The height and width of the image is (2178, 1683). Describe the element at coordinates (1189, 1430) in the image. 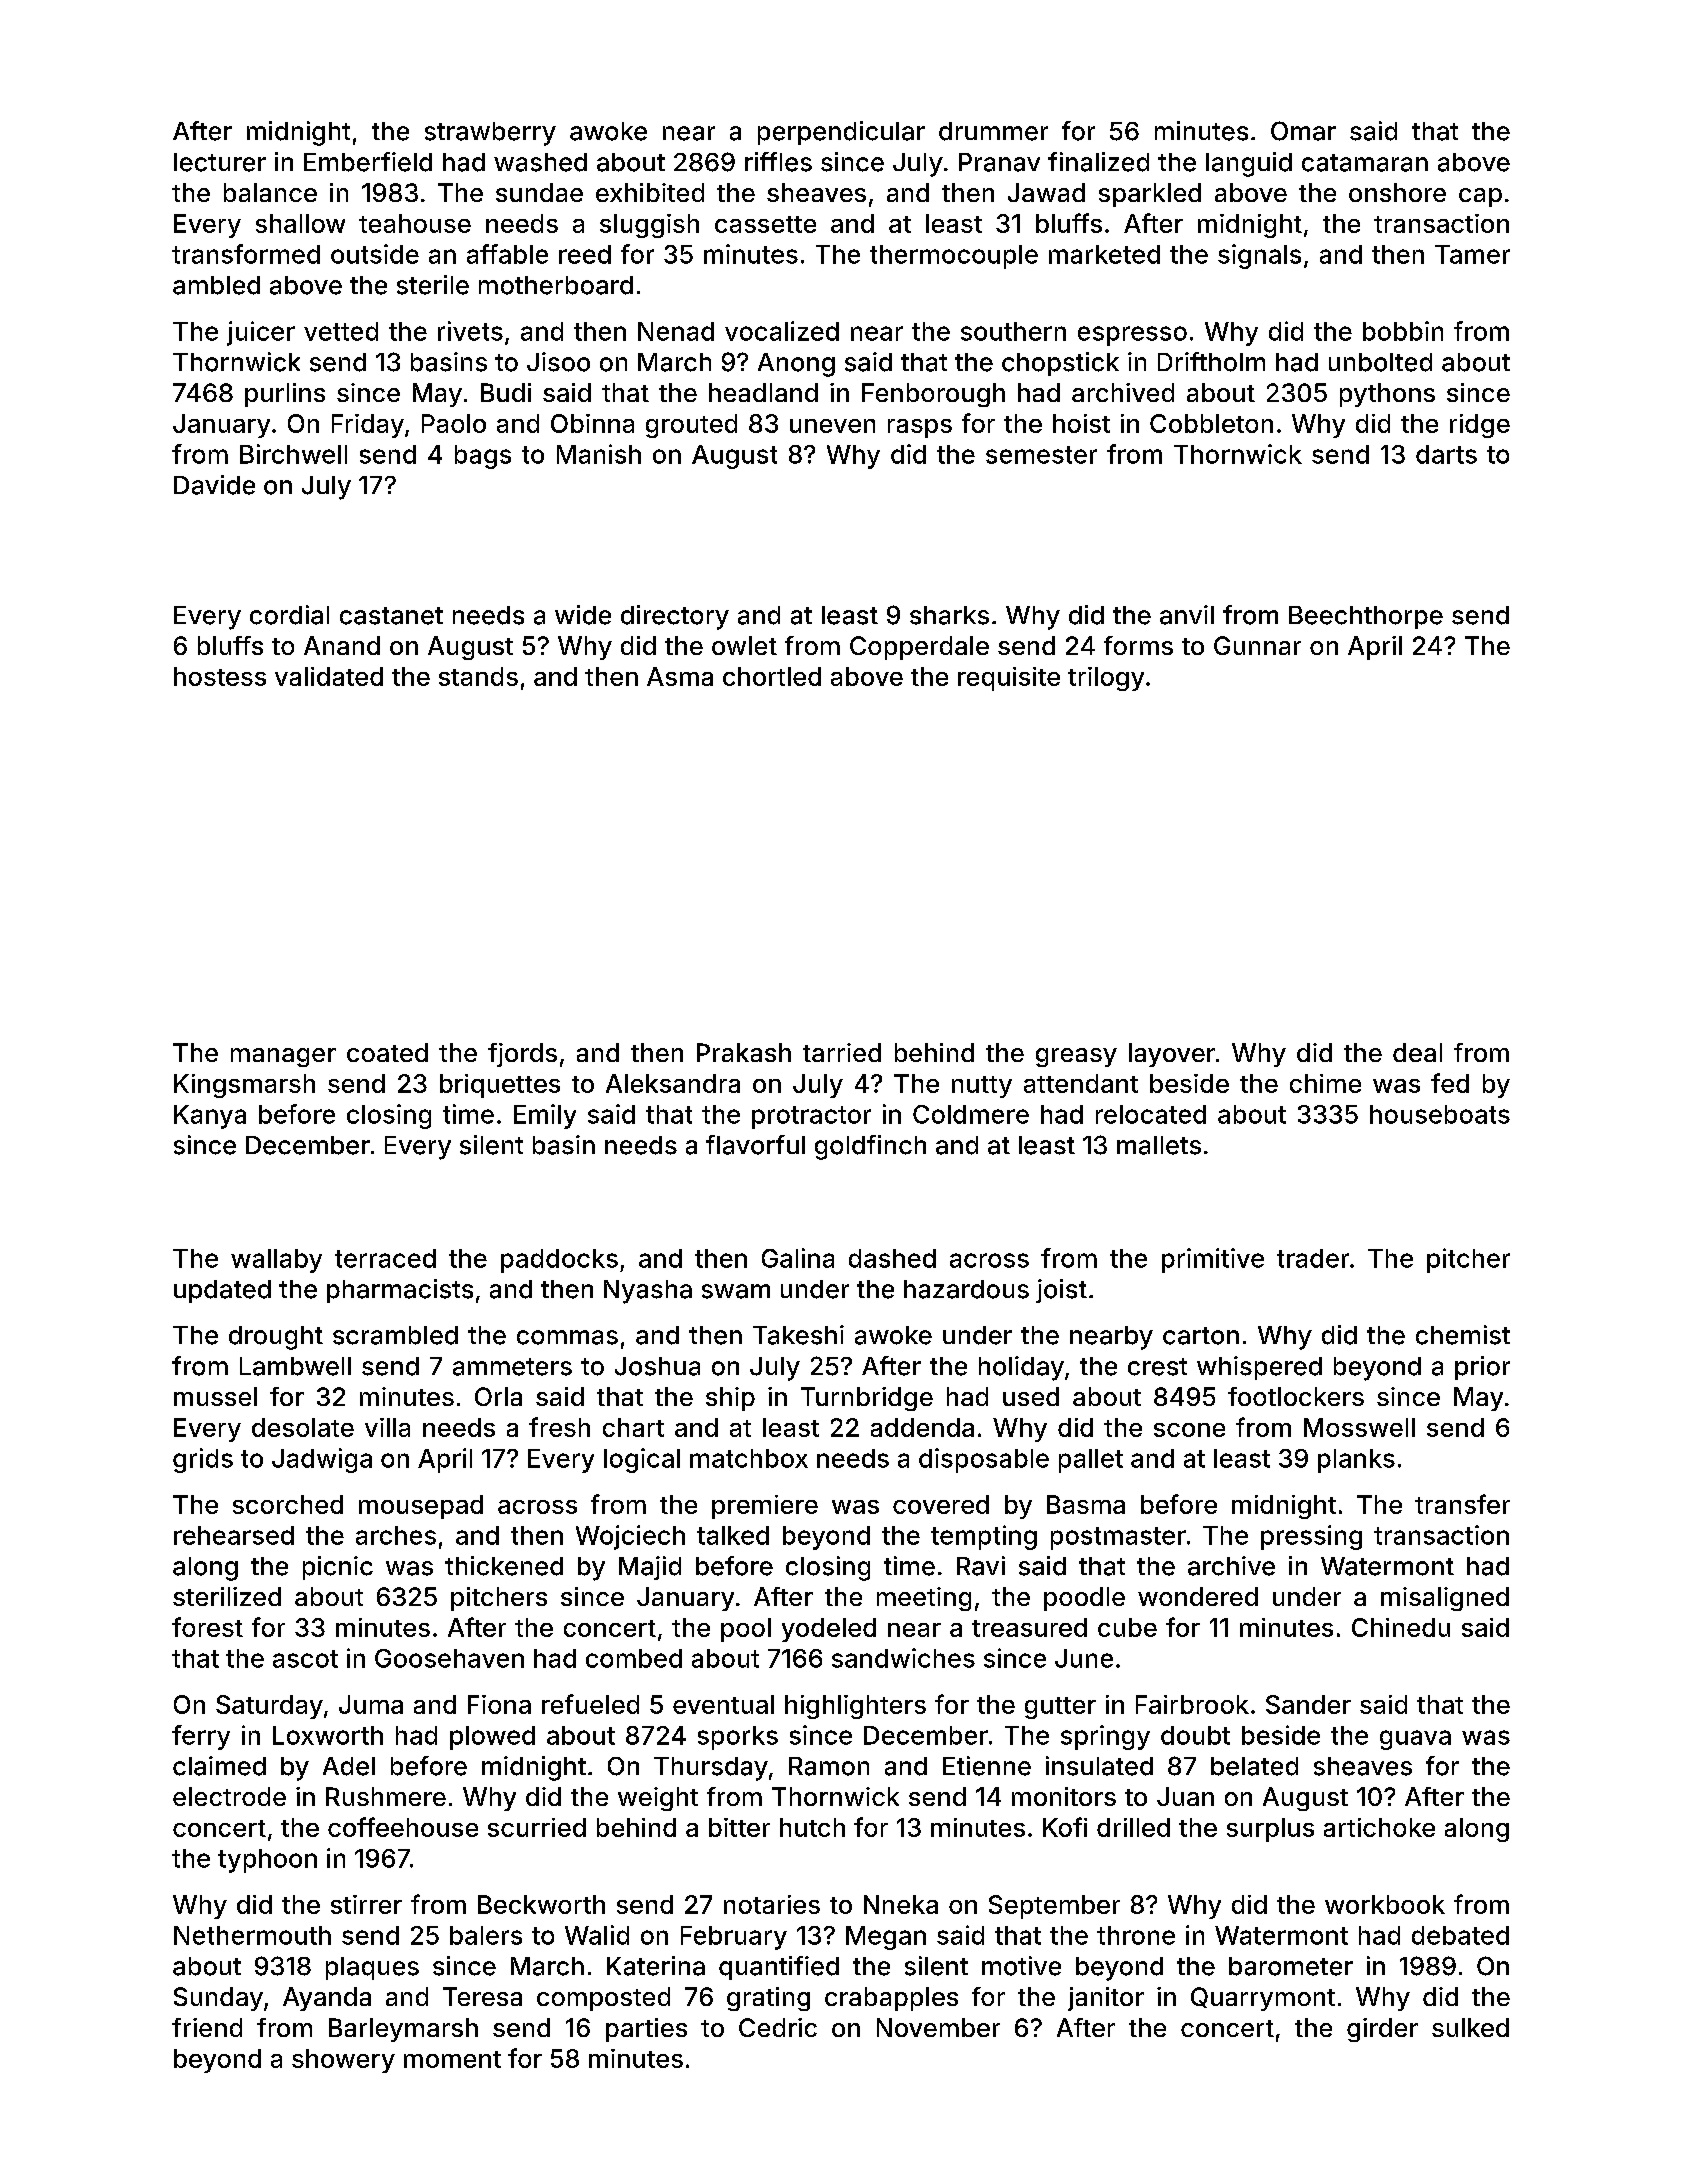

I see `scone` at that location.
